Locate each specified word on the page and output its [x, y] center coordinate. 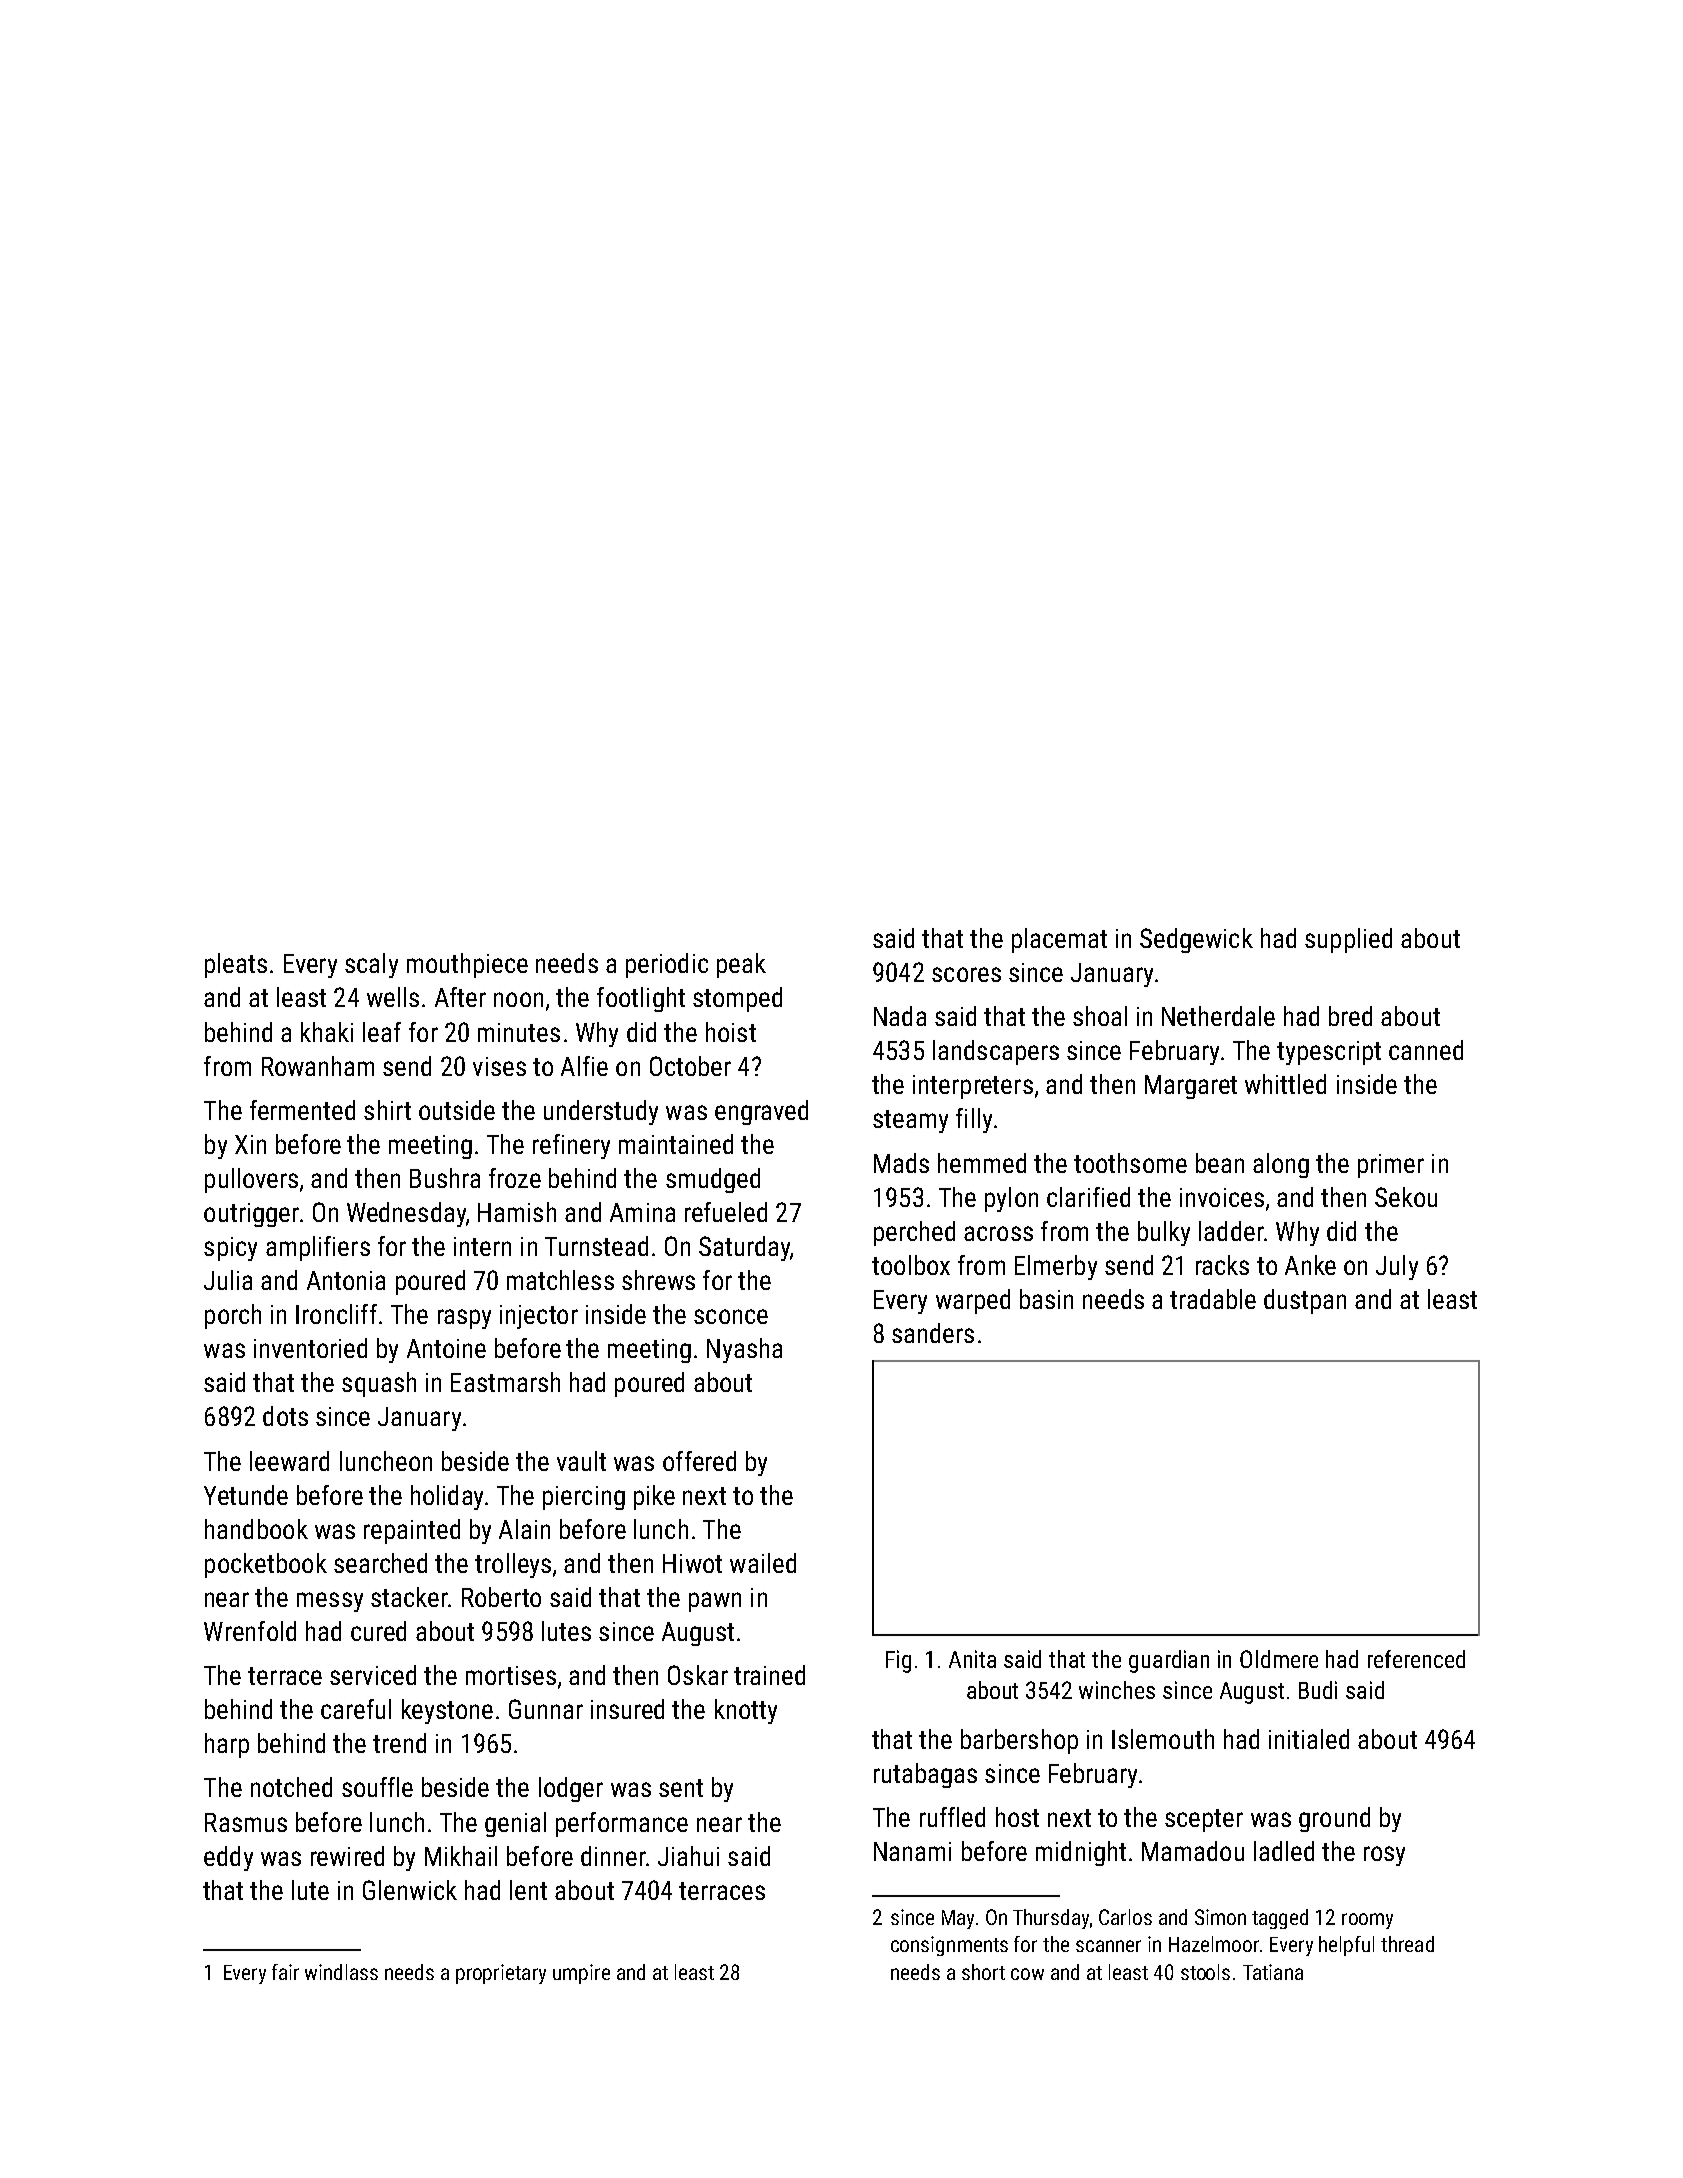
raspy [464, 1319]
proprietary [501, 1974]
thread [1407, 1944]
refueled [726, 1212]
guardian [1169, 1661]
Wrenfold [250, 1631]
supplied [1348, 940]
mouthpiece [467, 965]
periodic [667, 965]
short [983, 1972]
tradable [1213, 1299]
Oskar [698, 1675]
